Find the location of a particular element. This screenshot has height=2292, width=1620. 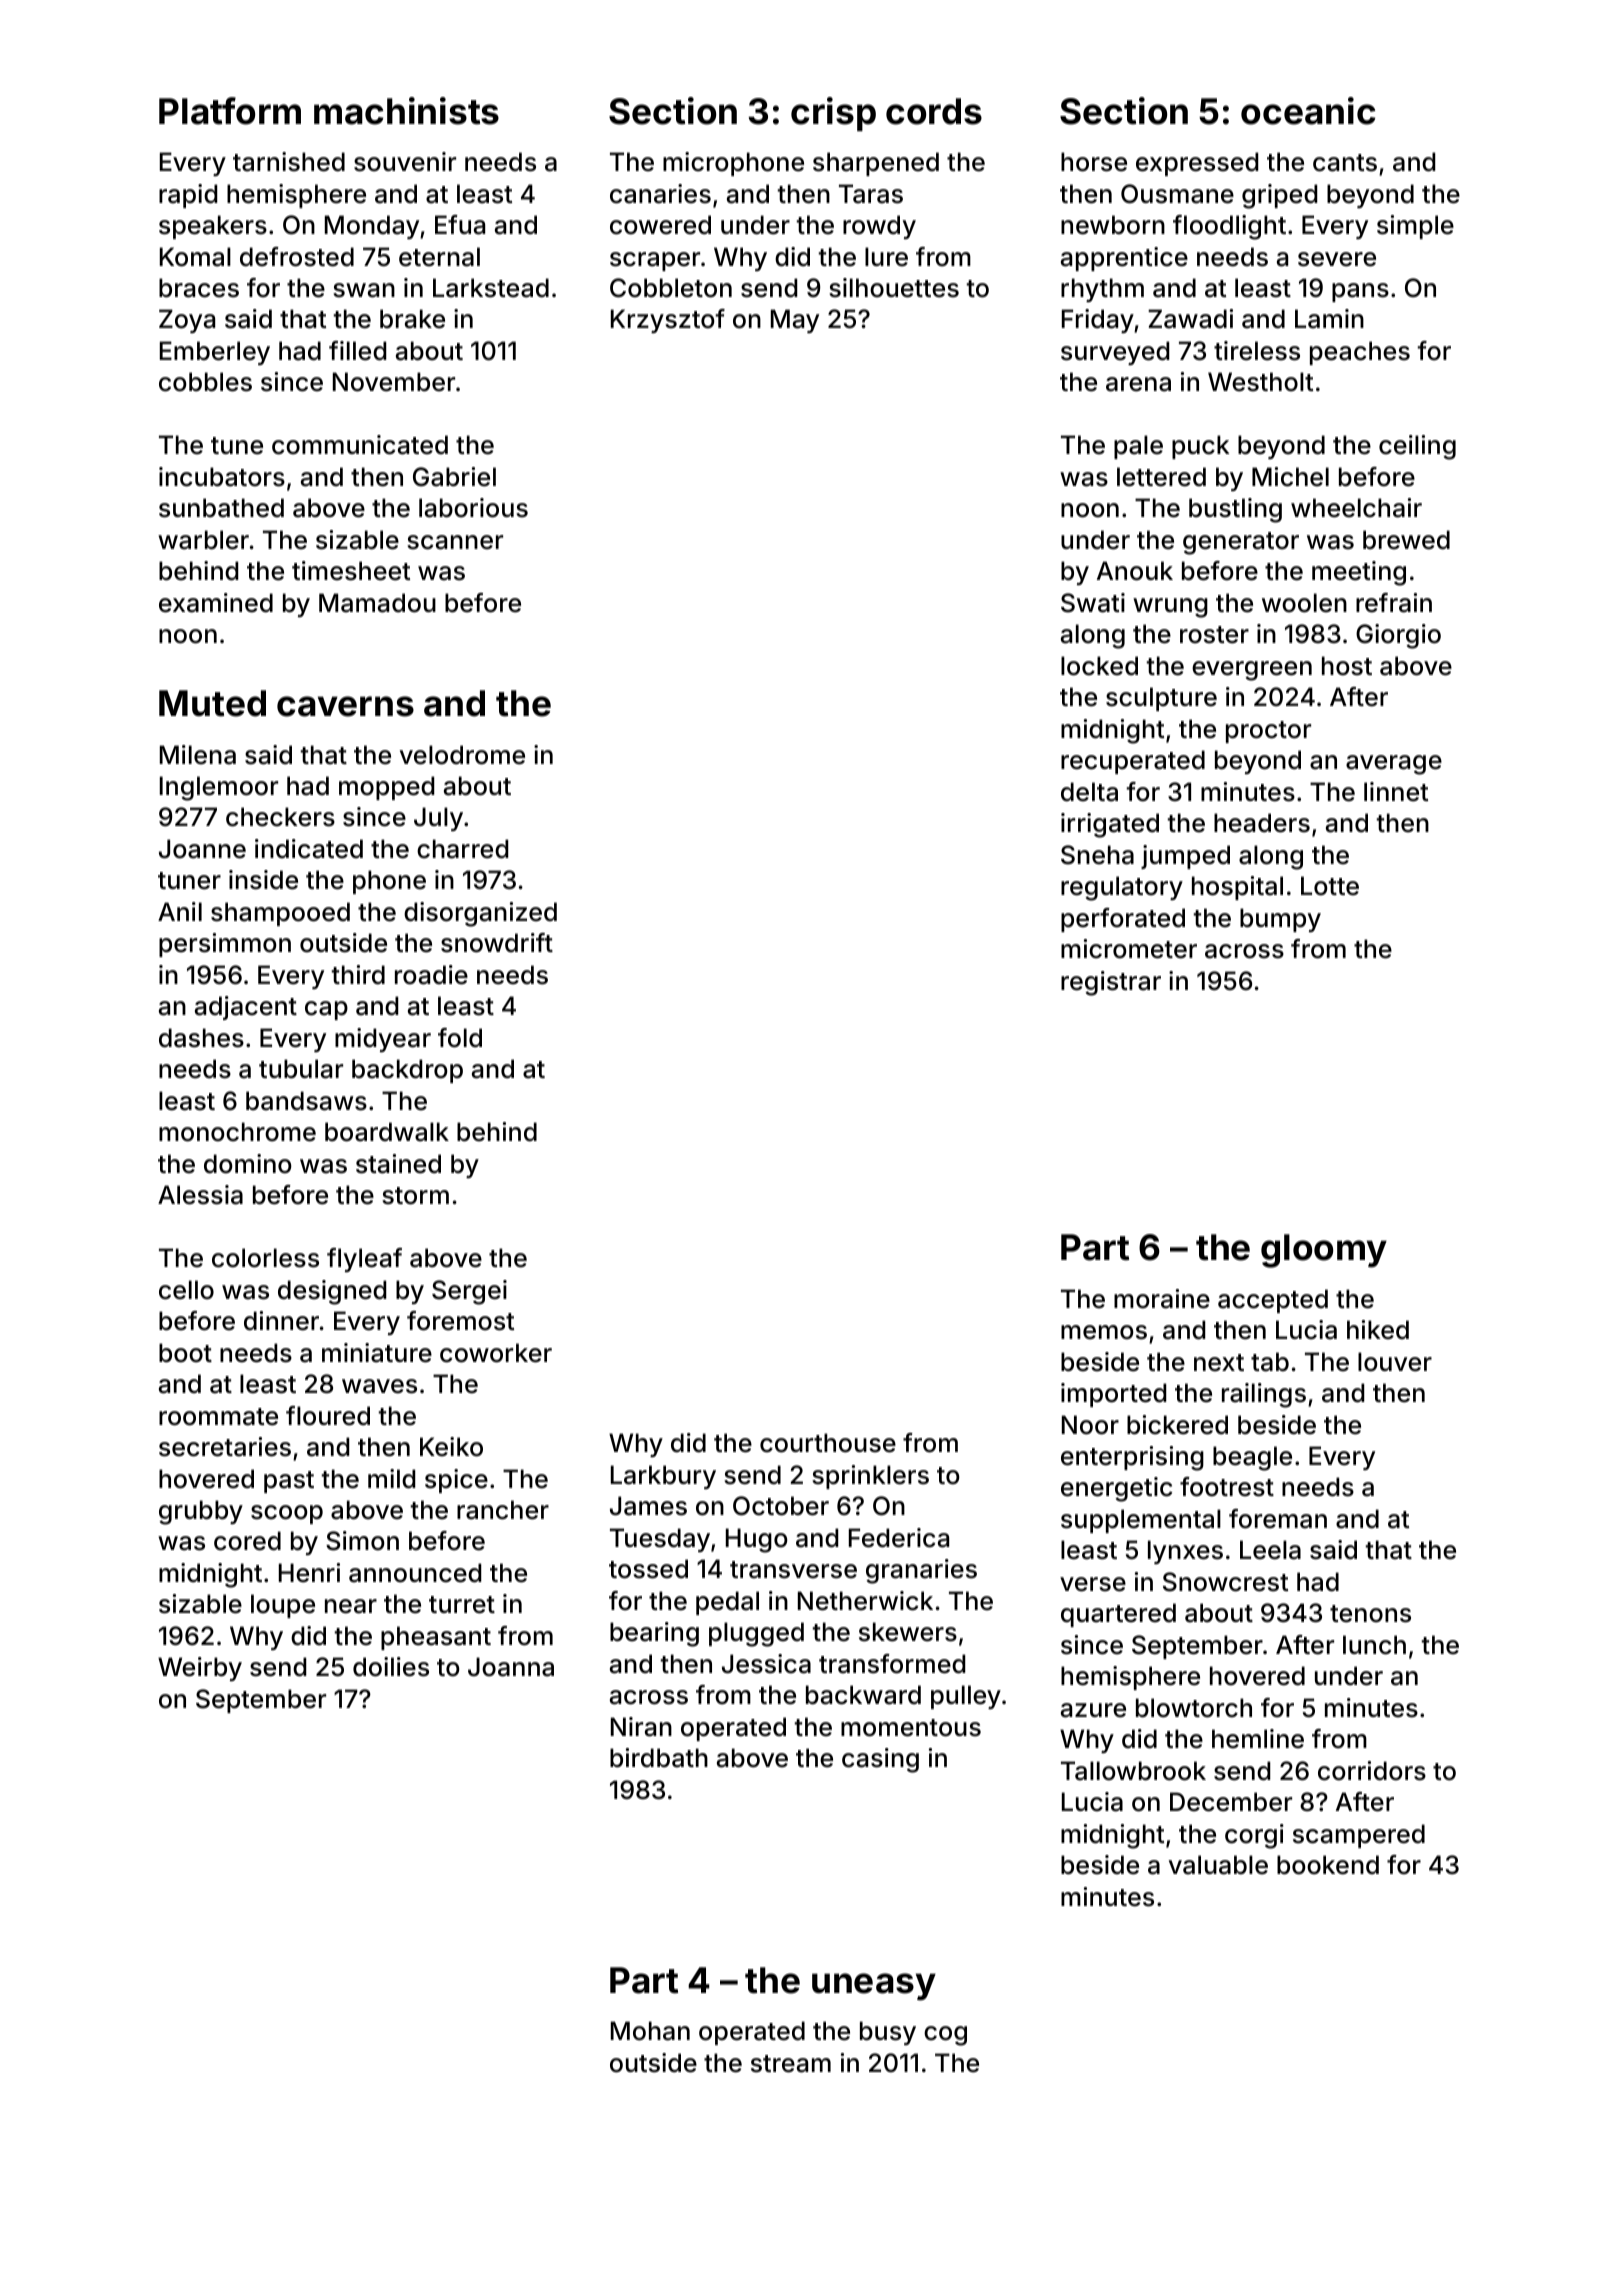

Swati is located at coordinates (1093, 603).
